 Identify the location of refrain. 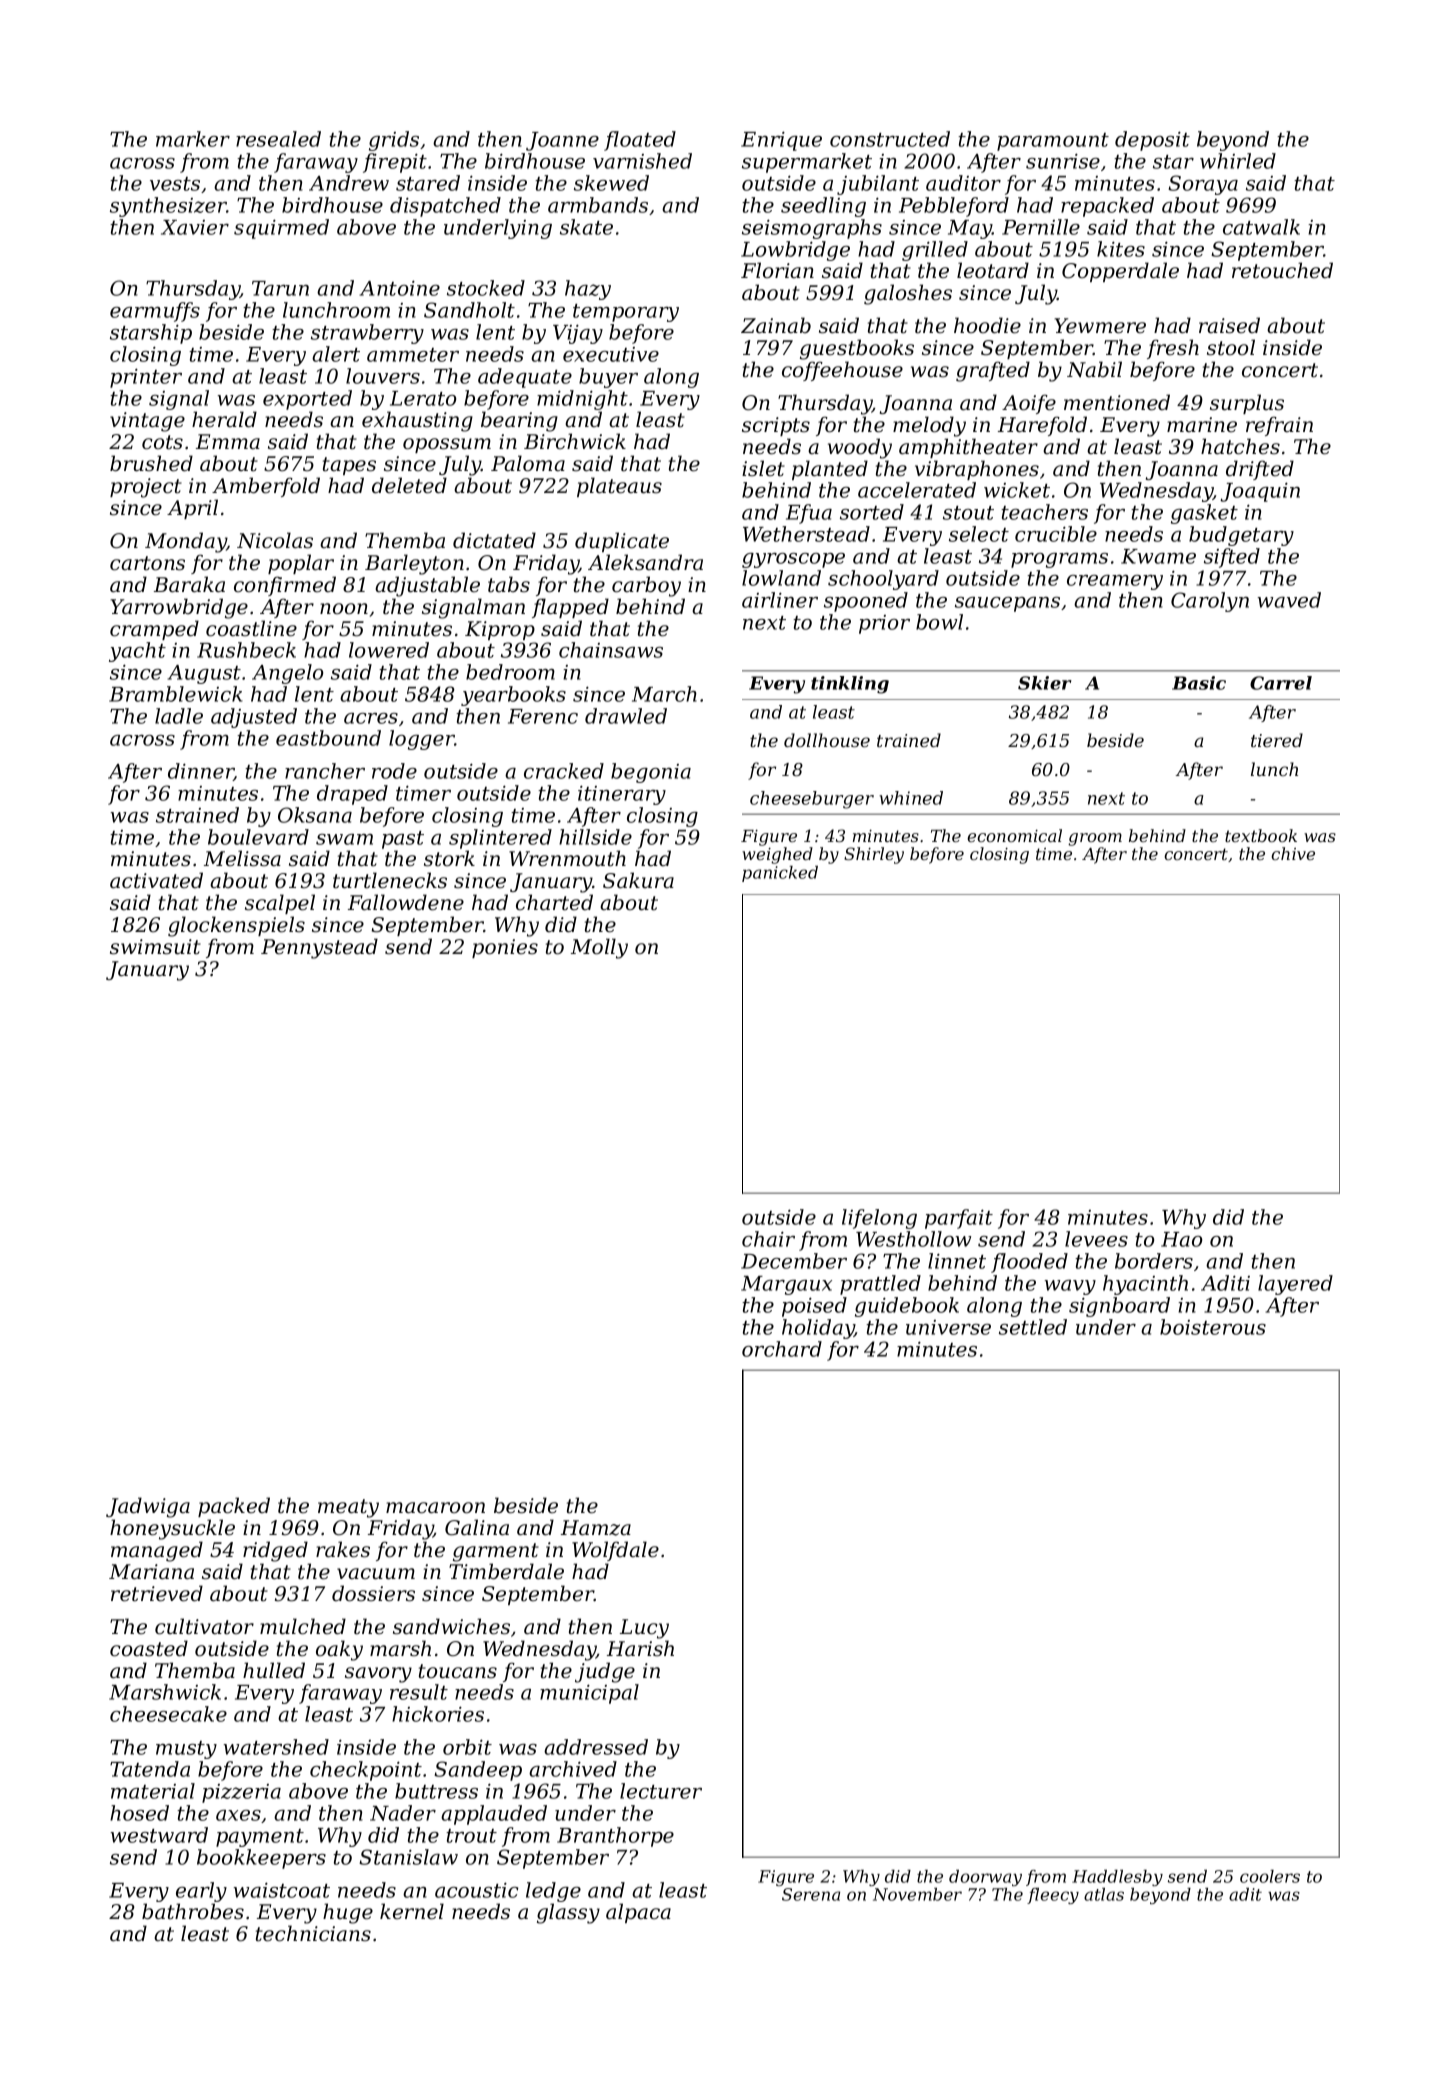
(1279, 426).
